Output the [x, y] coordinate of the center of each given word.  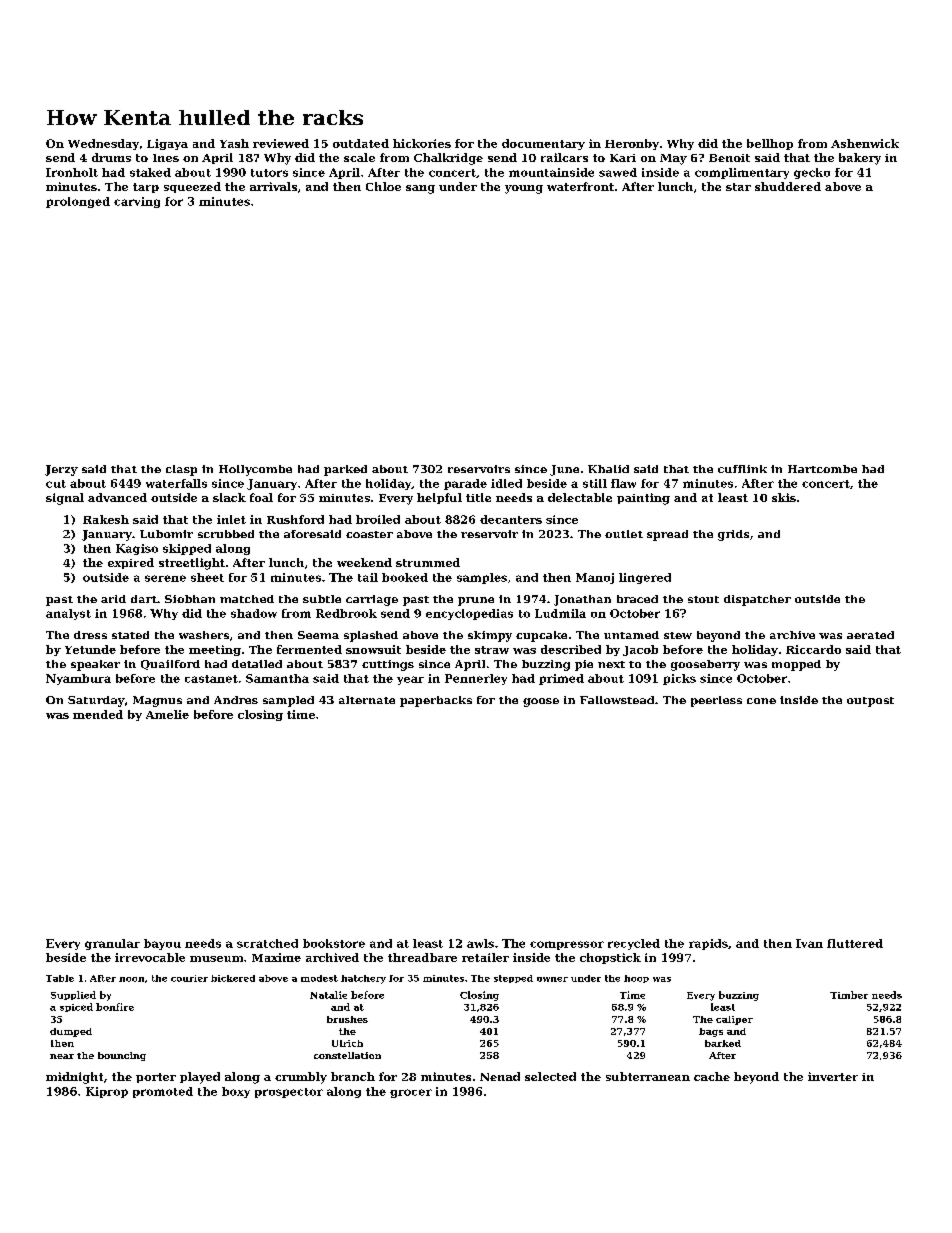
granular [112, 944]
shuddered [788, 186]
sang [420, 189]
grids [733, 535]
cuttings [388, 665]
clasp [181, 470]
